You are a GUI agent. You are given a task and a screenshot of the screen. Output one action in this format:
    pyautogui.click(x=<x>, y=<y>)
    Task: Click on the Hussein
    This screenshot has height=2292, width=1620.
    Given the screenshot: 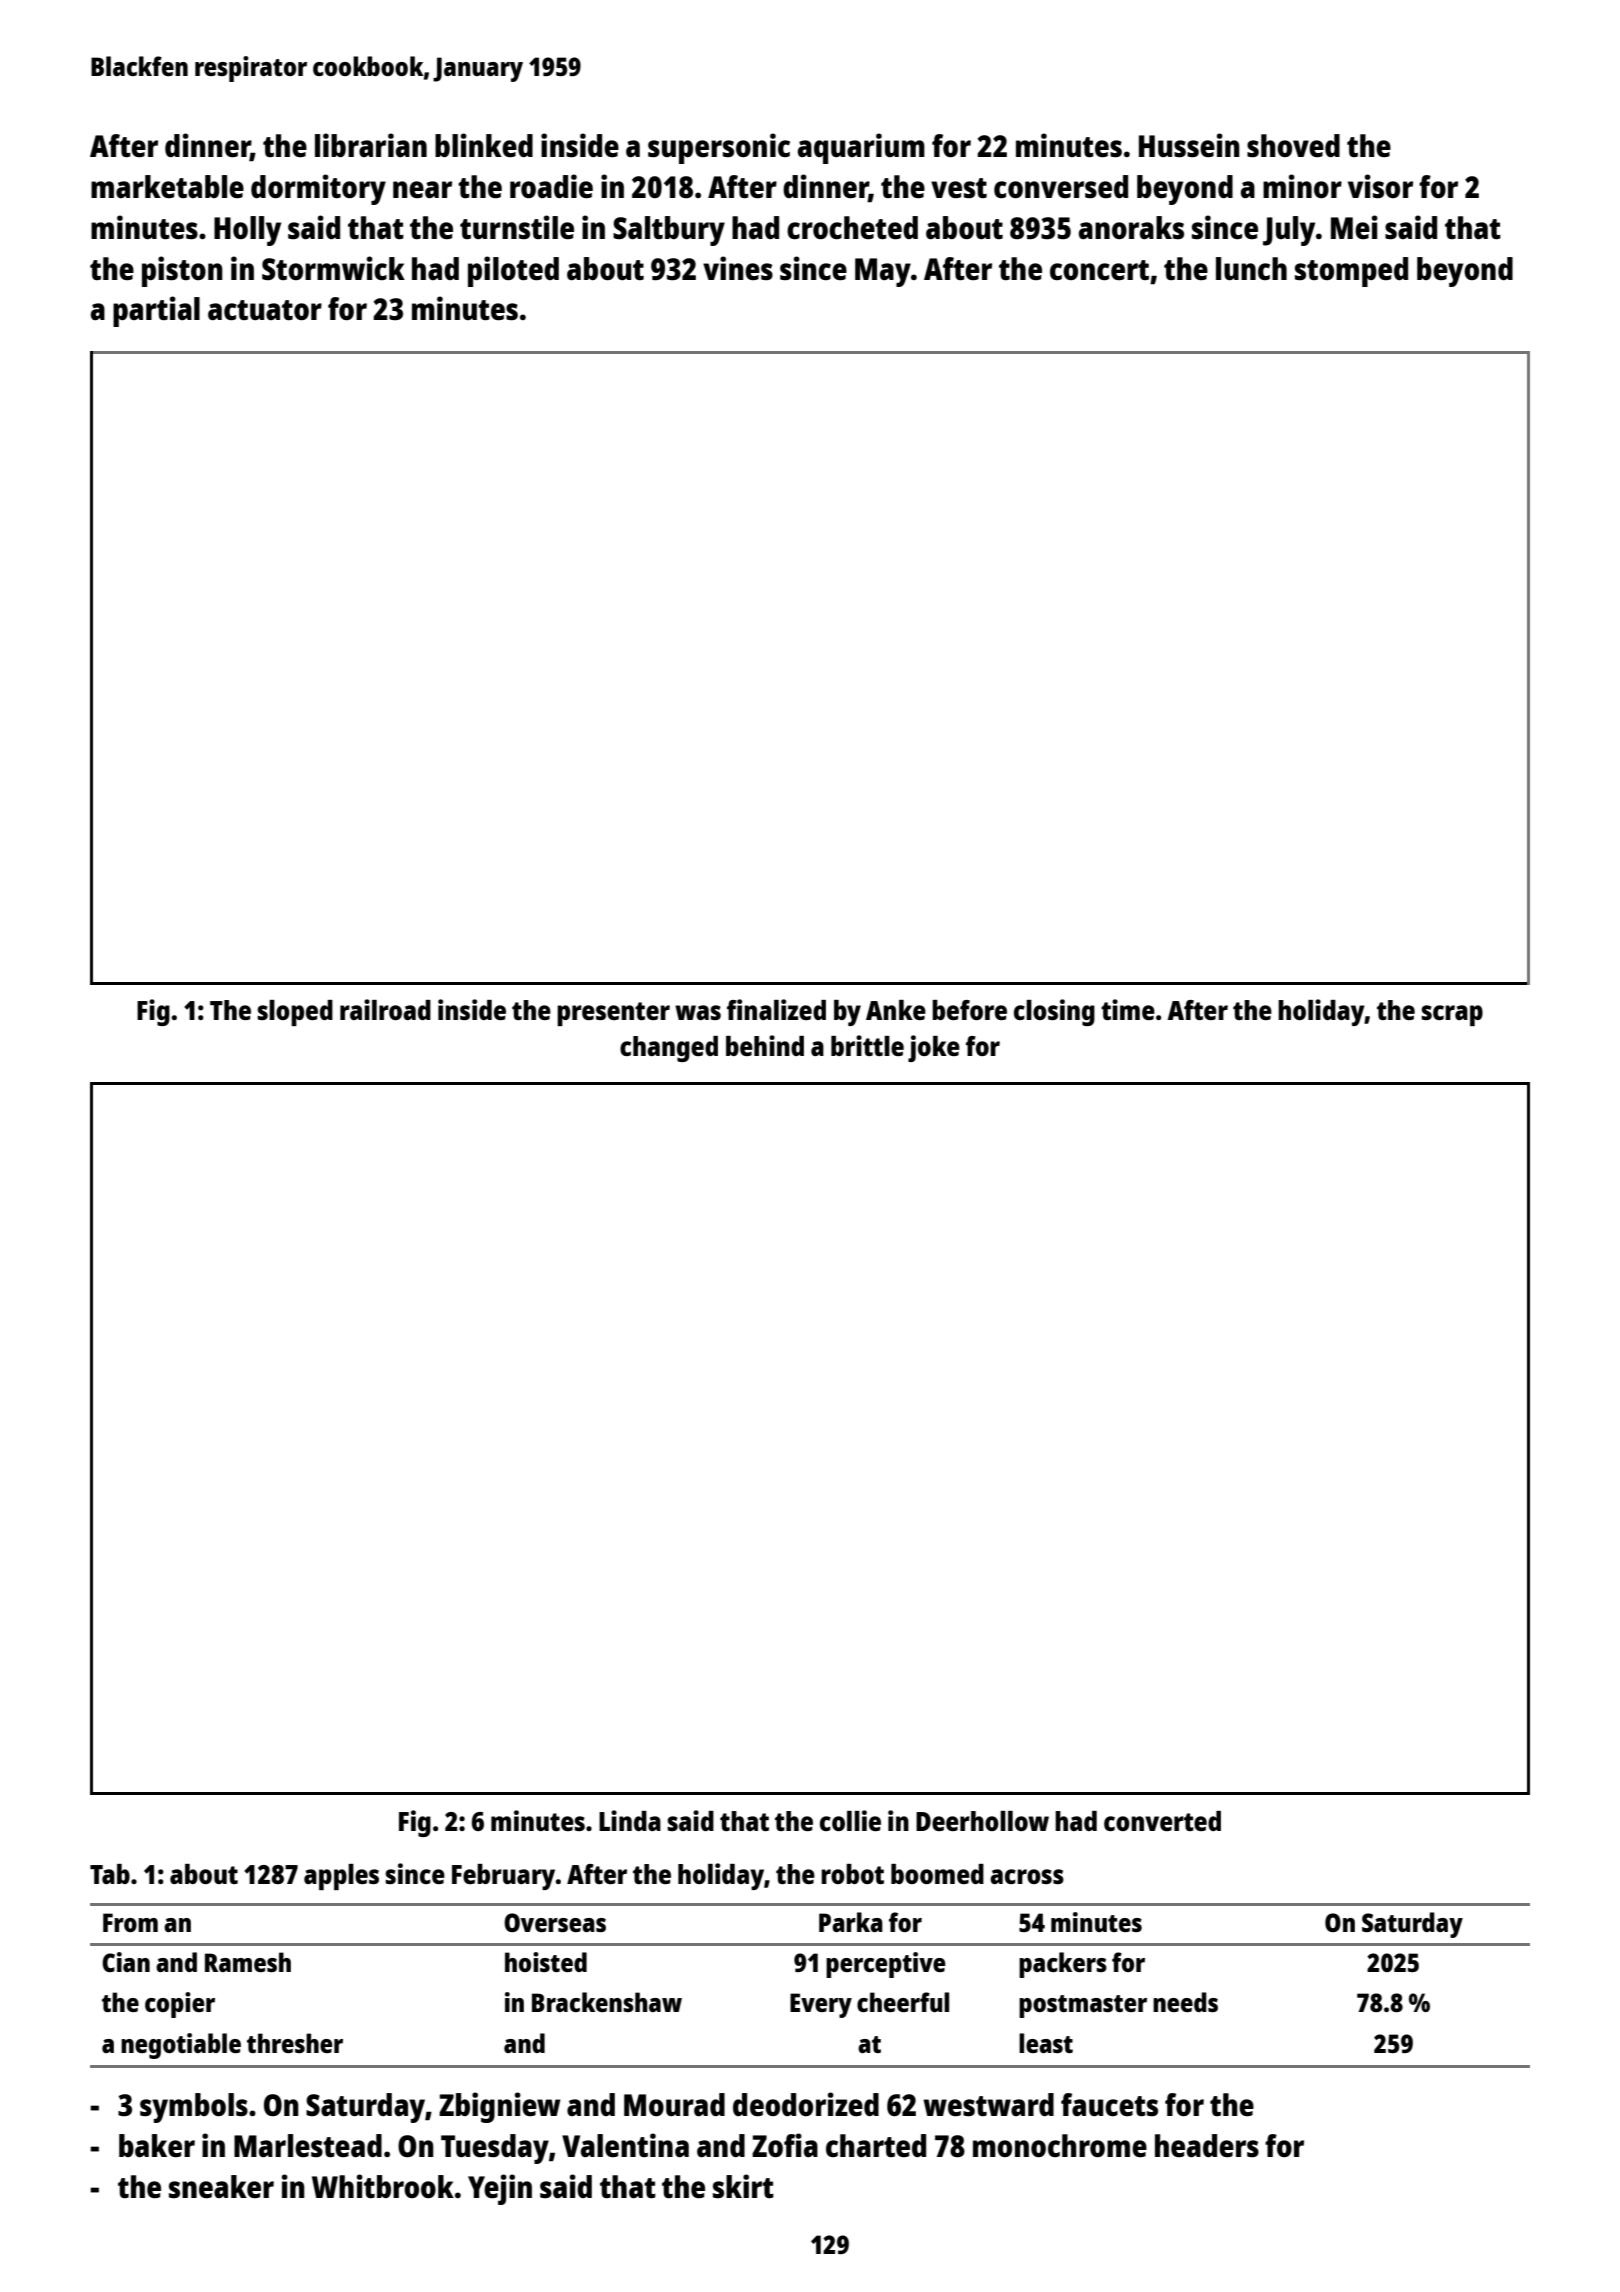 What is the action you would take?
    pyautogui.click(x=1189, y=145)
